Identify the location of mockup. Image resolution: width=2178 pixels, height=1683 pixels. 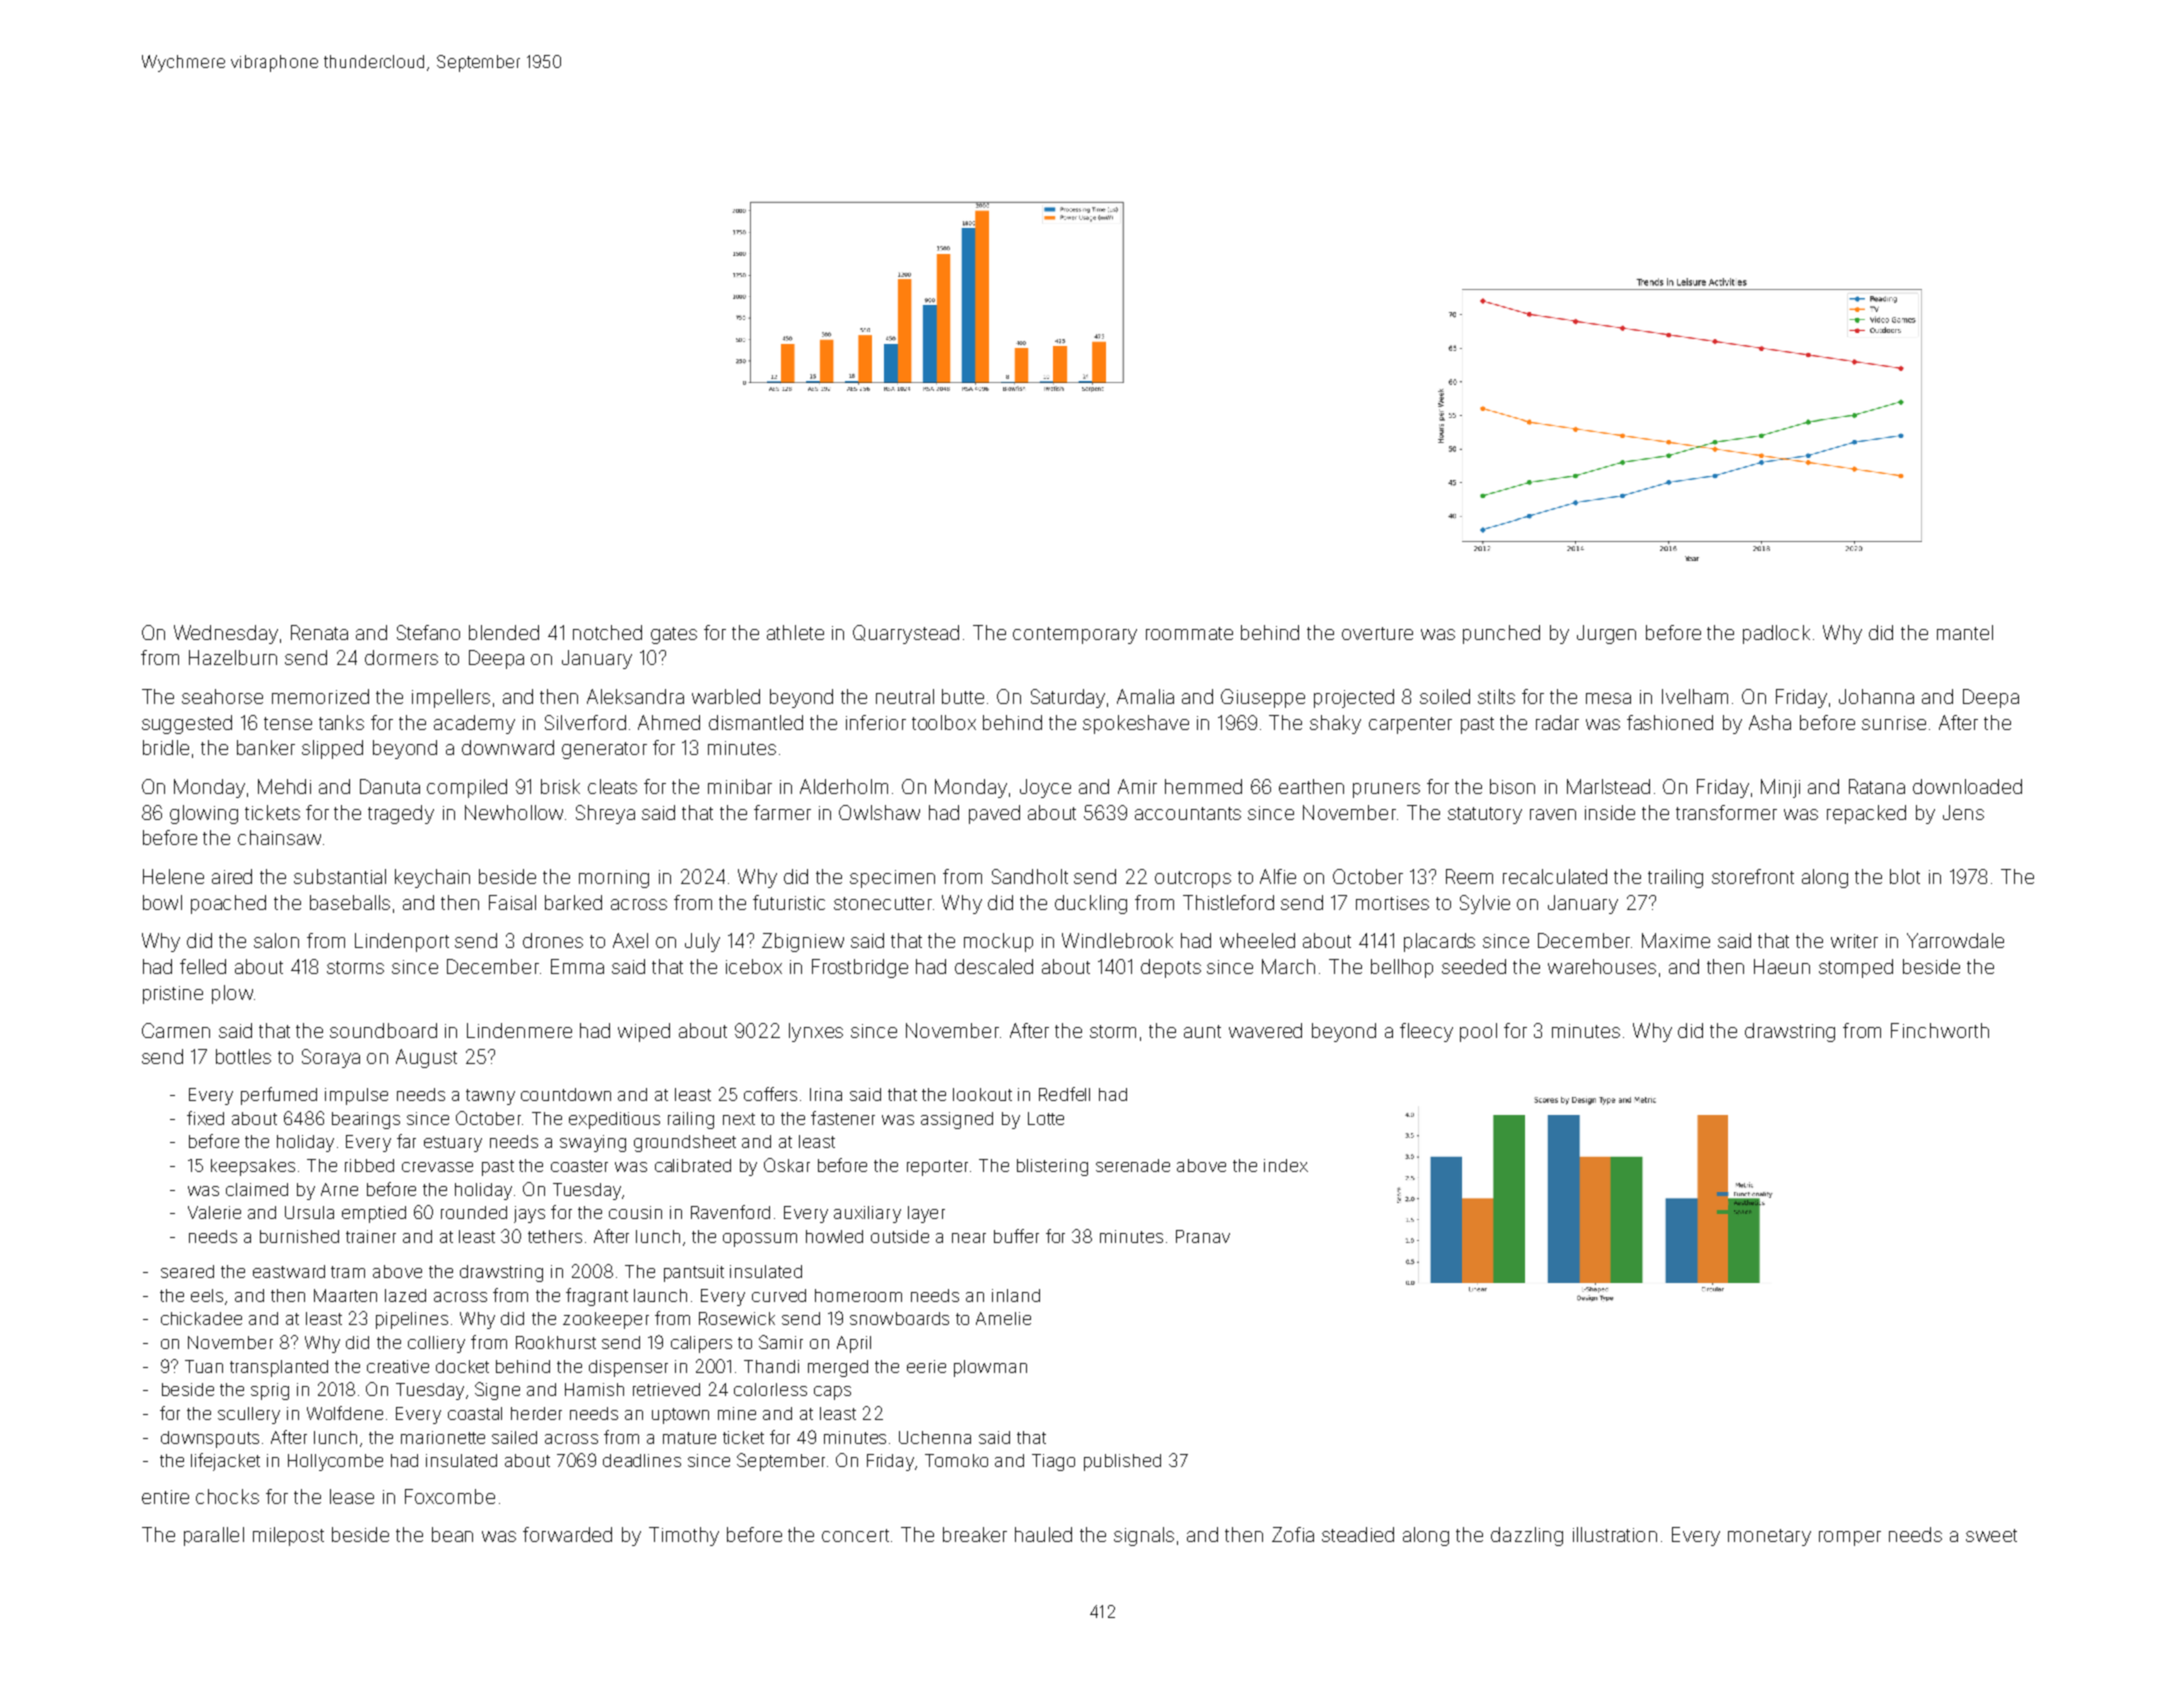
(998, 942).
